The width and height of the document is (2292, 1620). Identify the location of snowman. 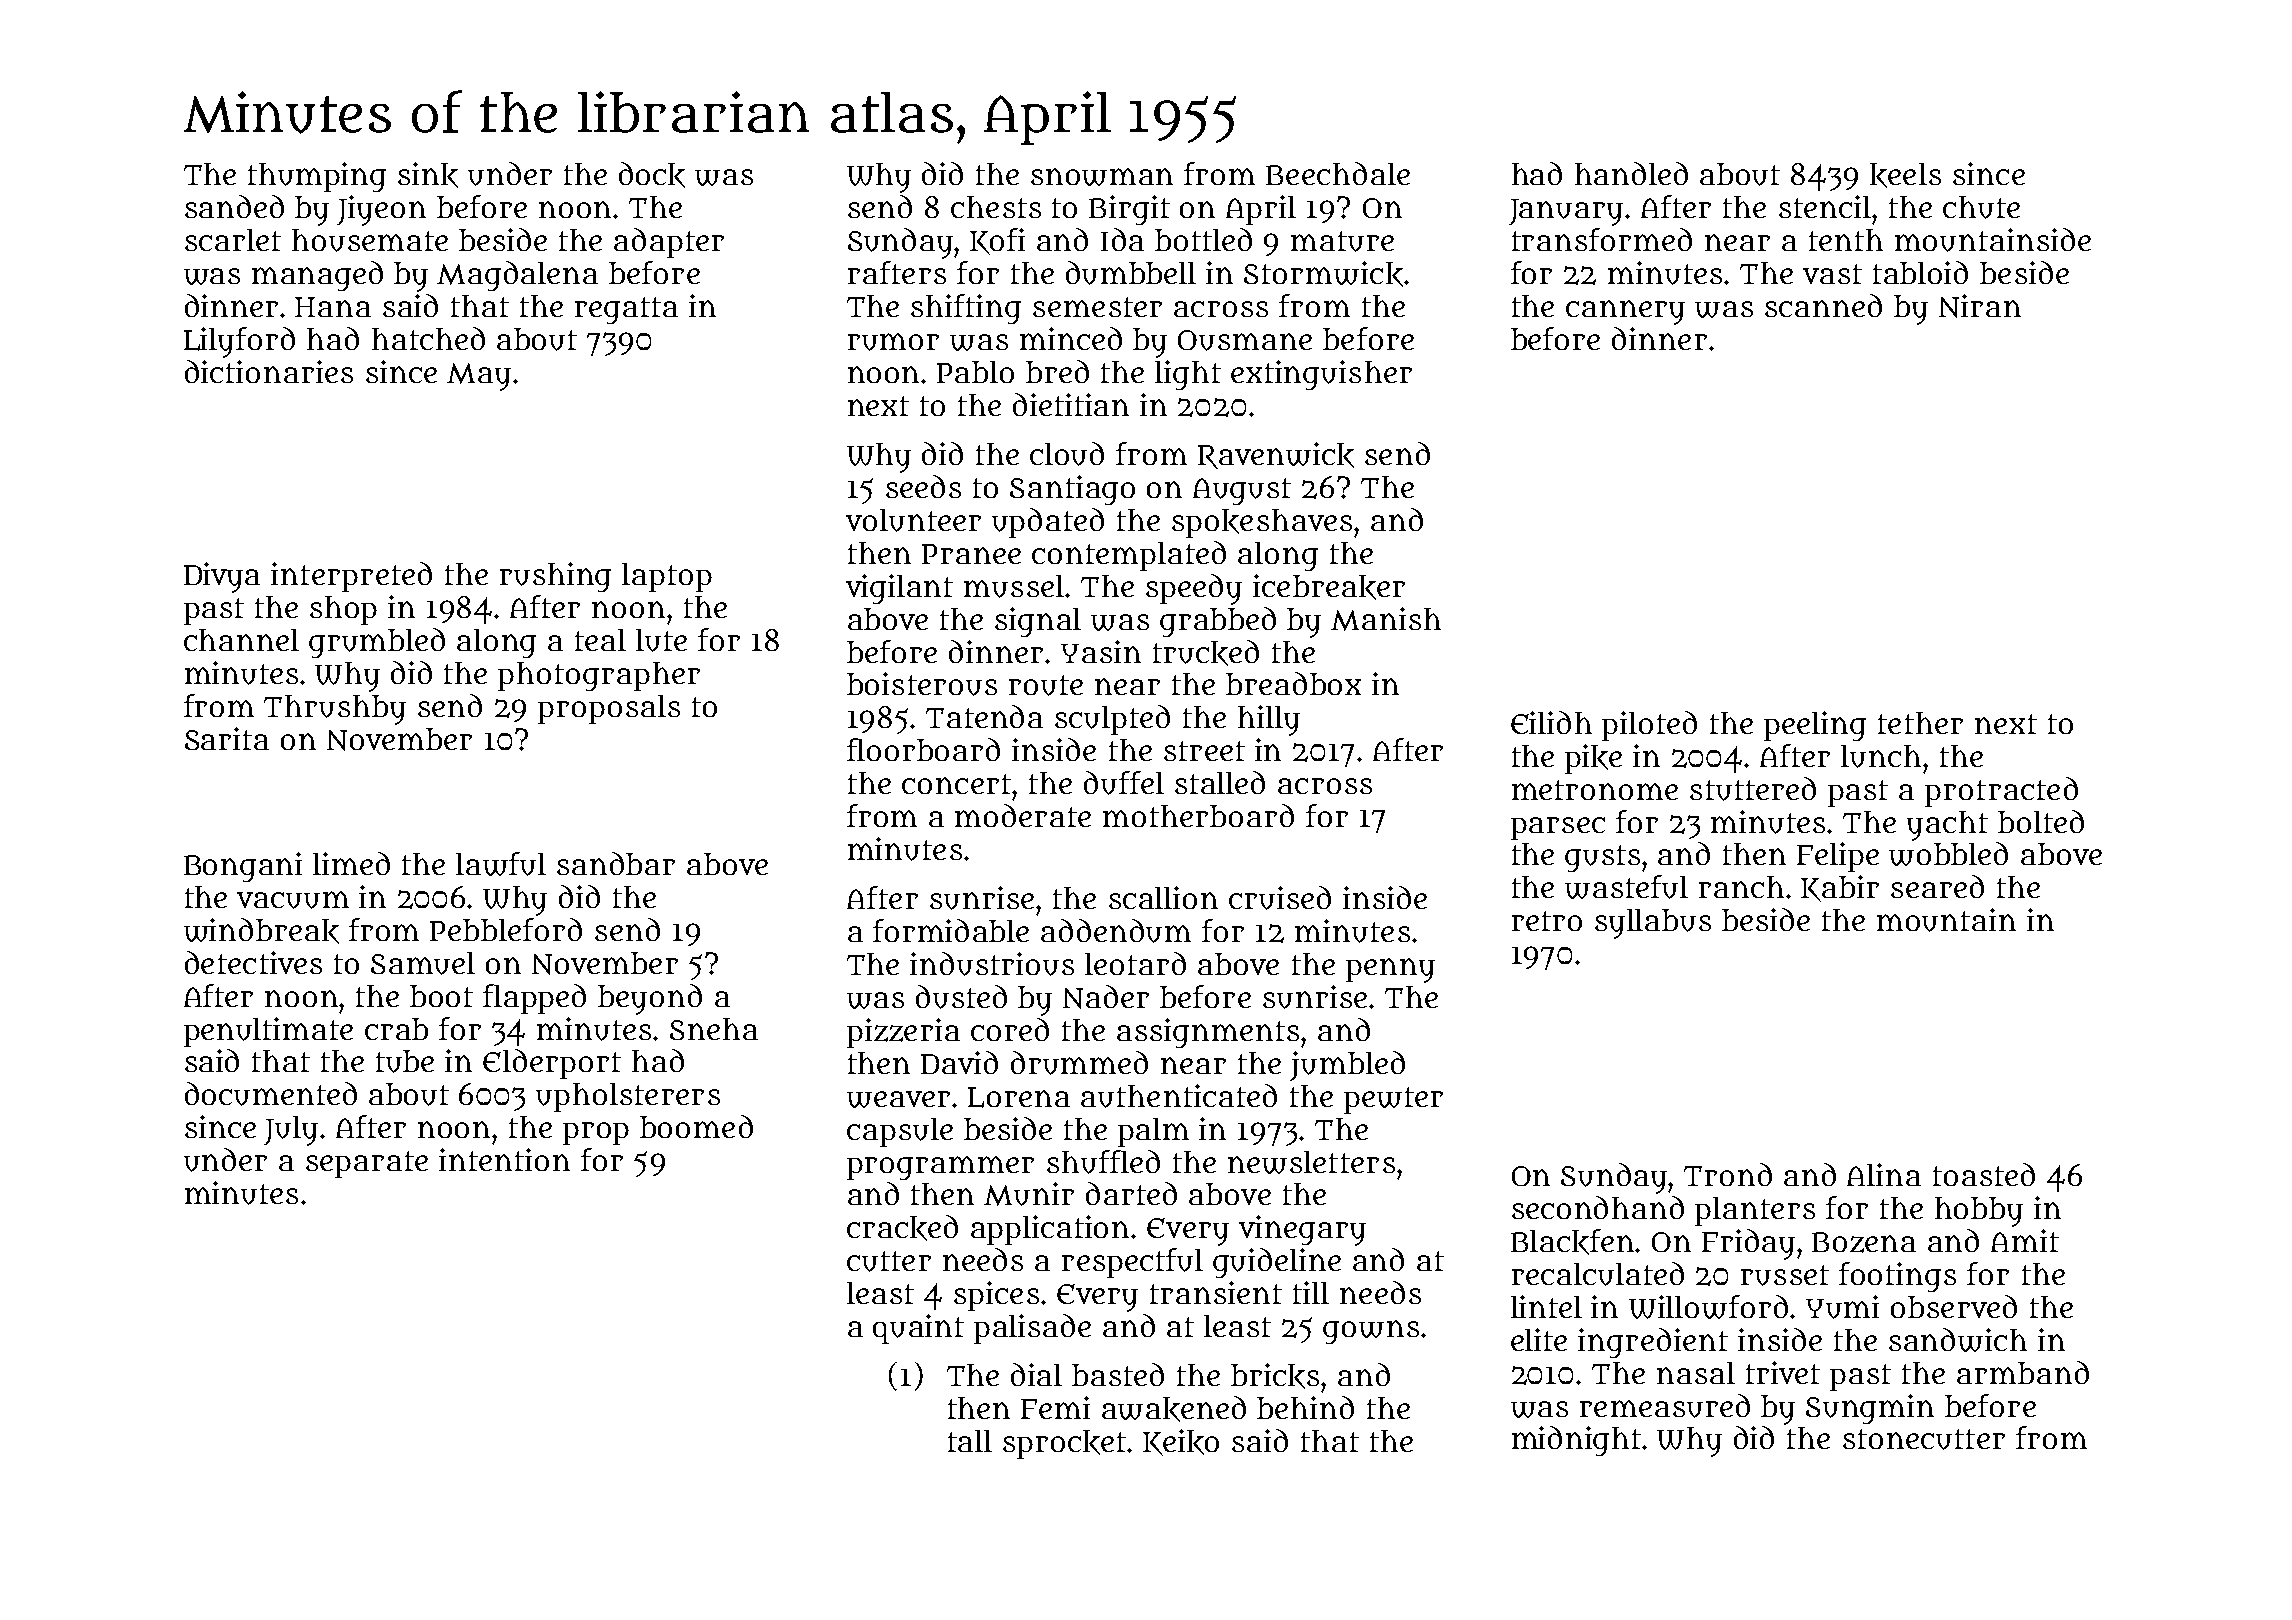
(1102, 177).
